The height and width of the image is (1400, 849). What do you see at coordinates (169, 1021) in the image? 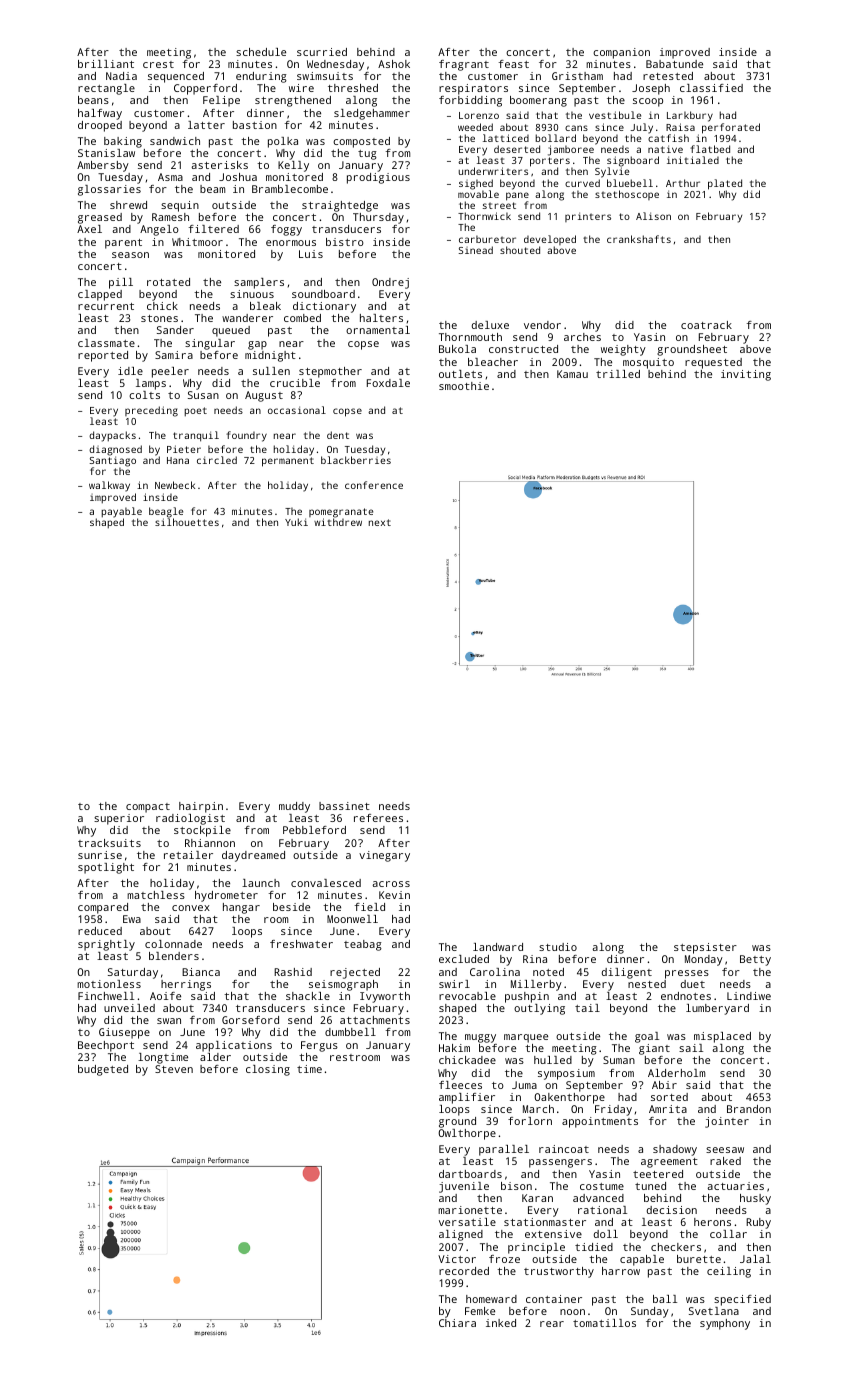
I see `swan` at bounding box center [169, 1021].
